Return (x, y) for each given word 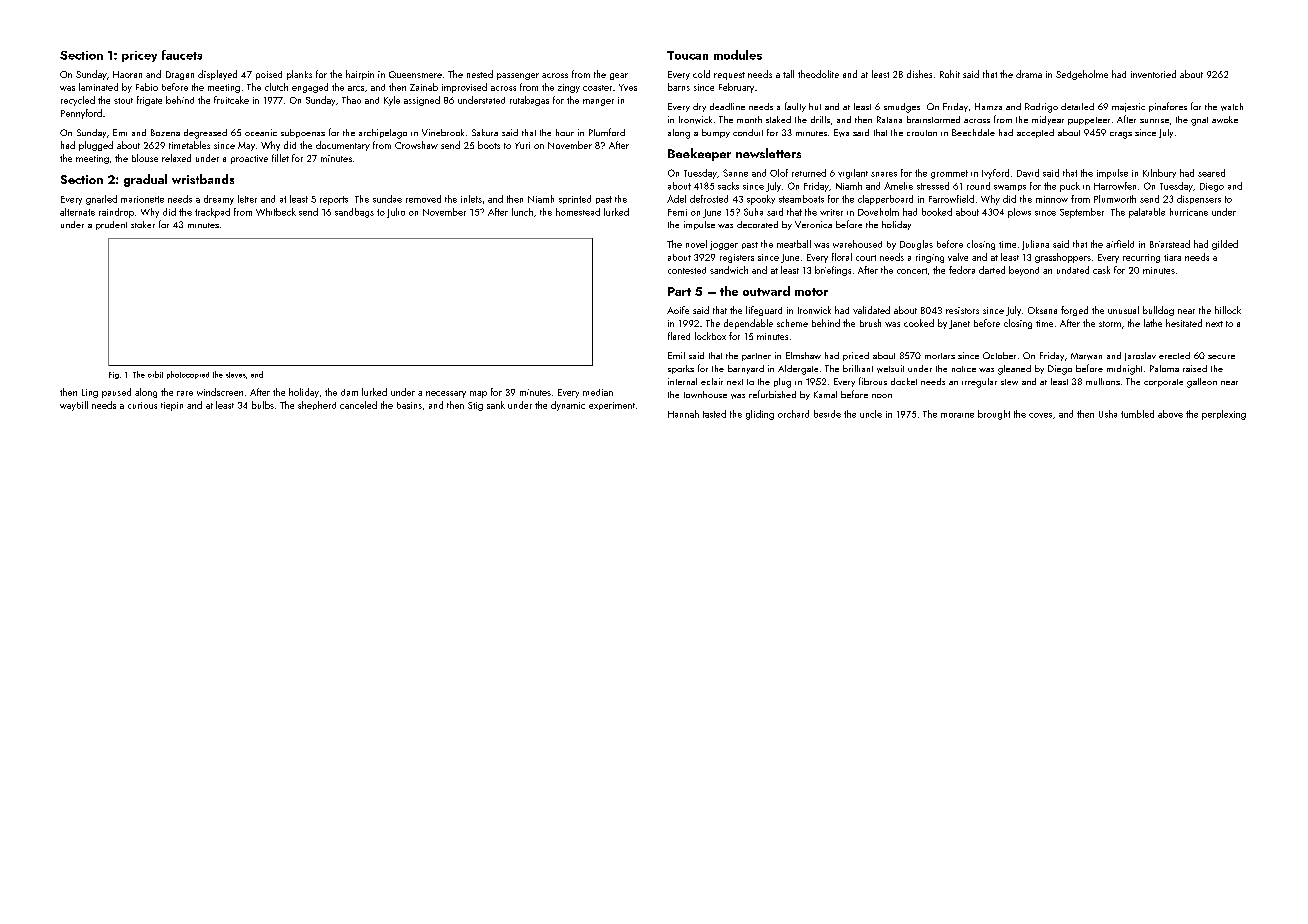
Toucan (687, 55)
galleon (1202, 383)
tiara (1172, 257)
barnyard (746, 369)
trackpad (212, 213)
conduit (748, 132)
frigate (149, 101)
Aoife (678, 310)
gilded (1225, 245)
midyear (1048, 120)
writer (831, 212)
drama (1029, 74)
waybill (74, 406)
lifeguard (764, 311)
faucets (182, 55)
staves (236, 375)
